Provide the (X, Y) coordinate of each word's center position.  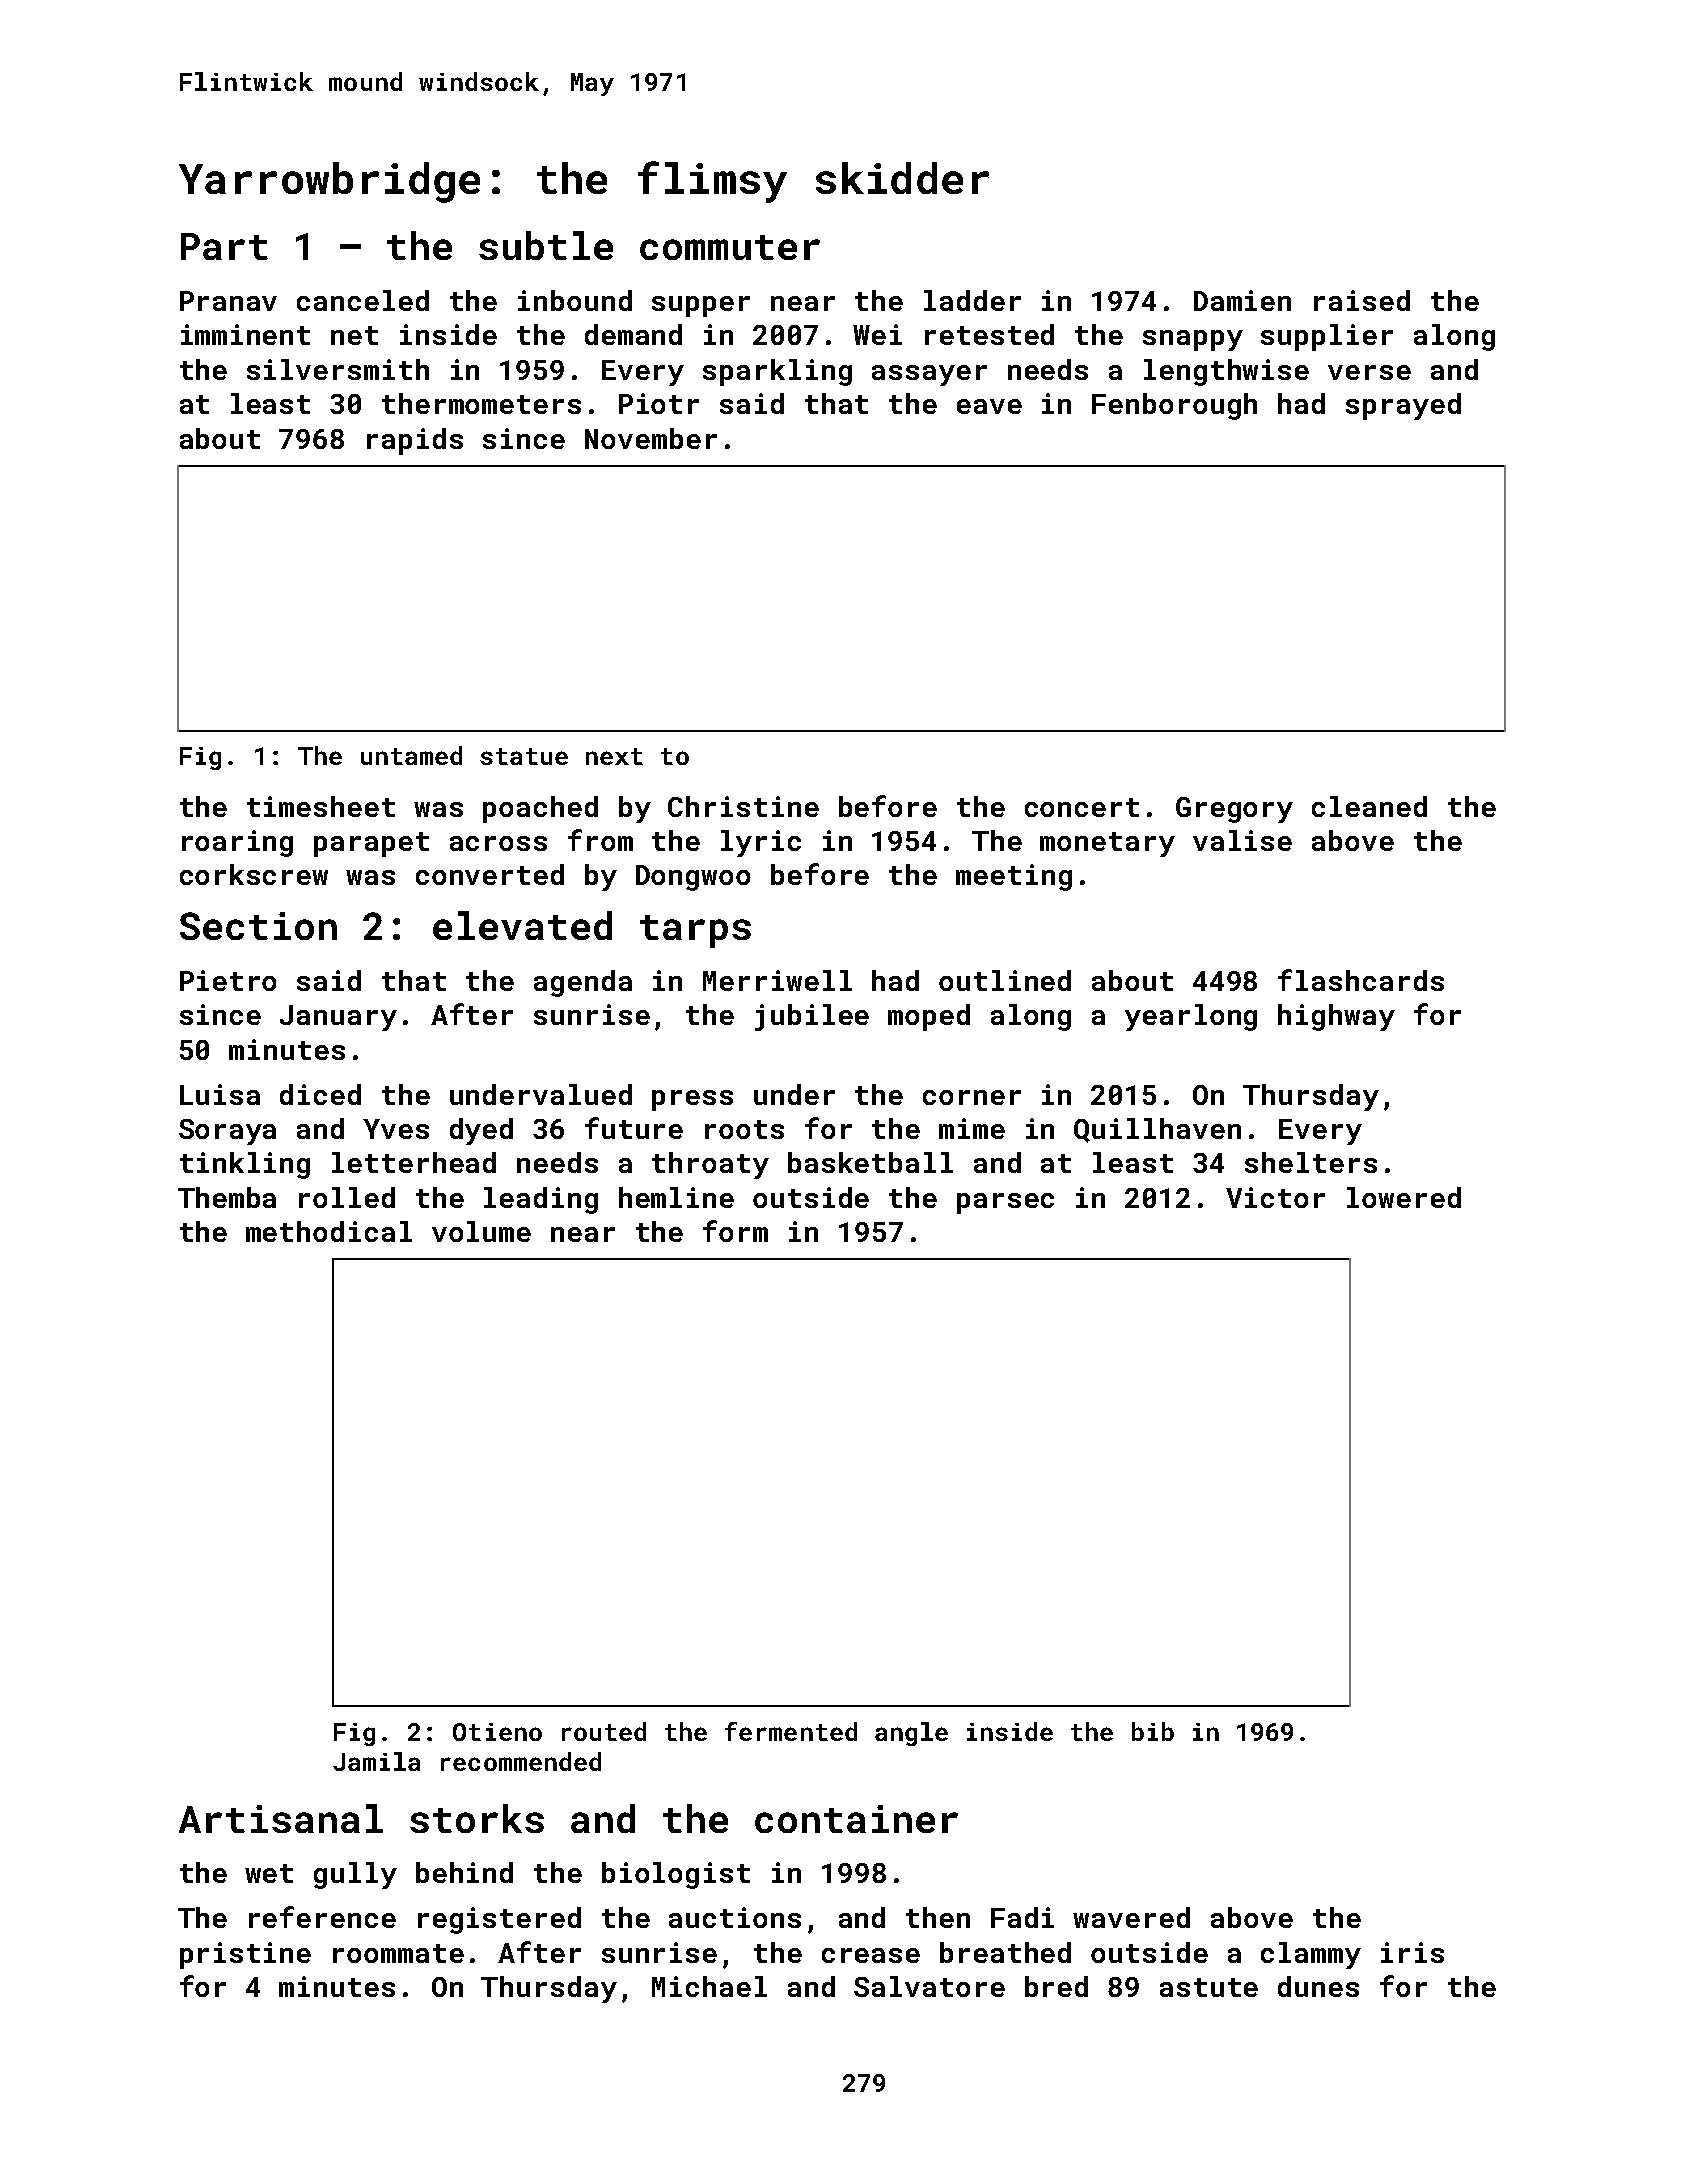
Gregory (1234, 810)
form (735, 1231)
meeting (1014, 877)
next (614, 756)
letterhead (414, 1162)
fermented (791, 1731)
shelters (1311, 1162)
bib (1153, 1731)
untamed (411, 755)
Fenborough (1174, 406)
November (651, 438)
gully (355, 1875)
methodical (329, 1231)
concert (1082, 807)
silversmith (338, 369)
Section (258, 926)
